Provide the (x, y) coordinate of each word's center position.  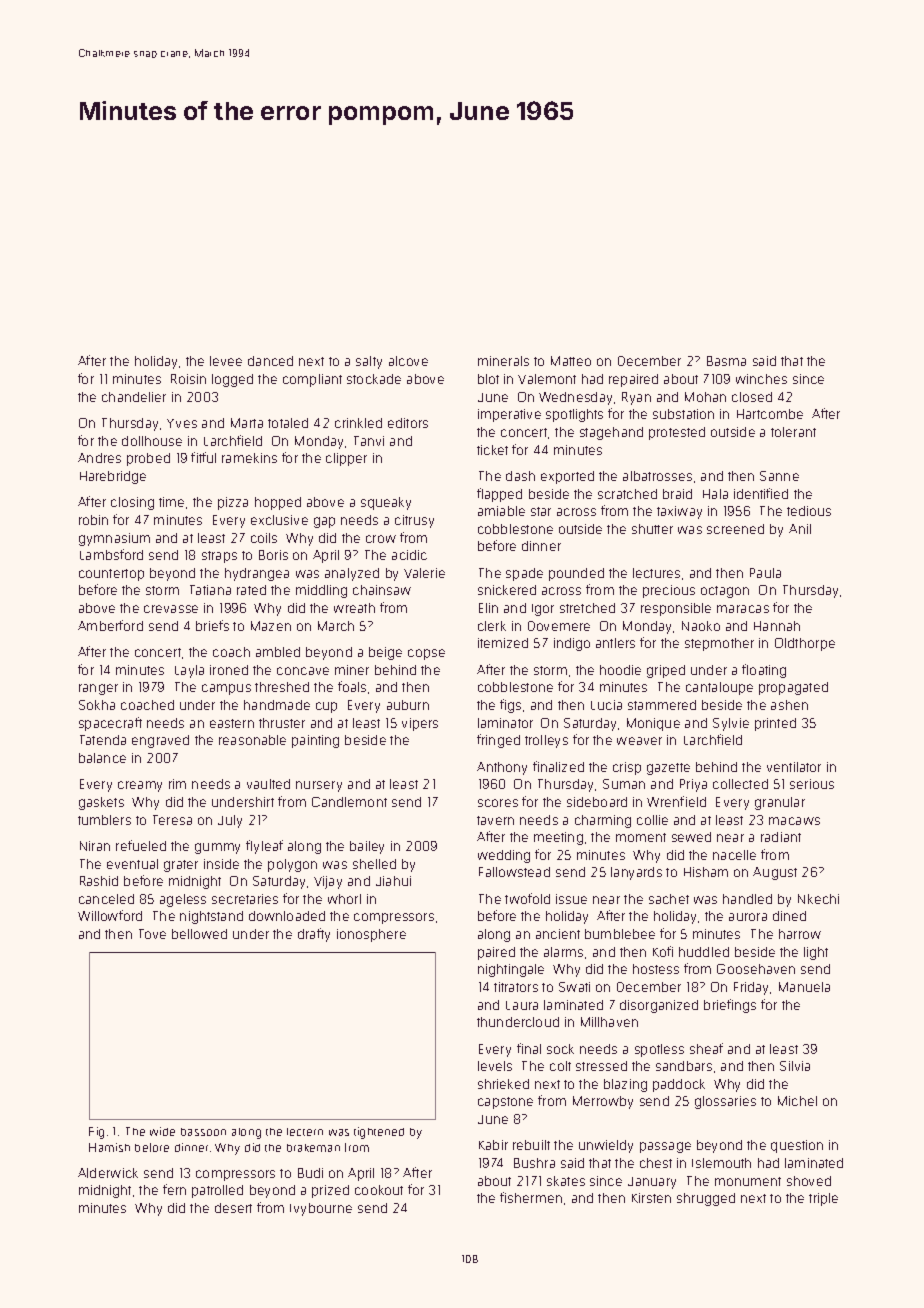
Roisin (188, 379)
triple (823, 1199)
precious (669, 591)
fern (174, 1189)
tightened (379, 1133)
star (541, 511)
